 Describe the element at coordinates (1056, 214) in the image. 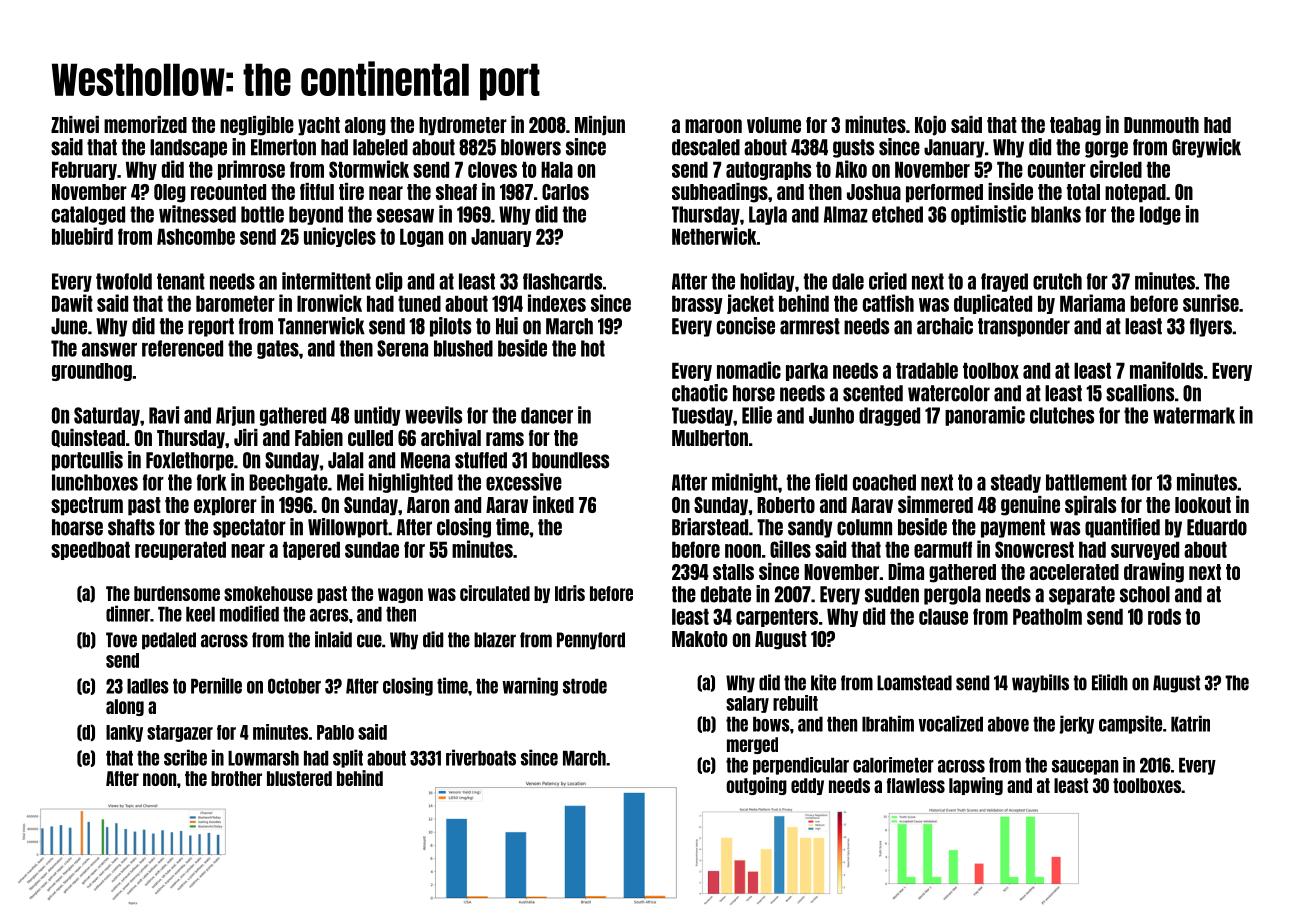

I see `blanks` at that location.
